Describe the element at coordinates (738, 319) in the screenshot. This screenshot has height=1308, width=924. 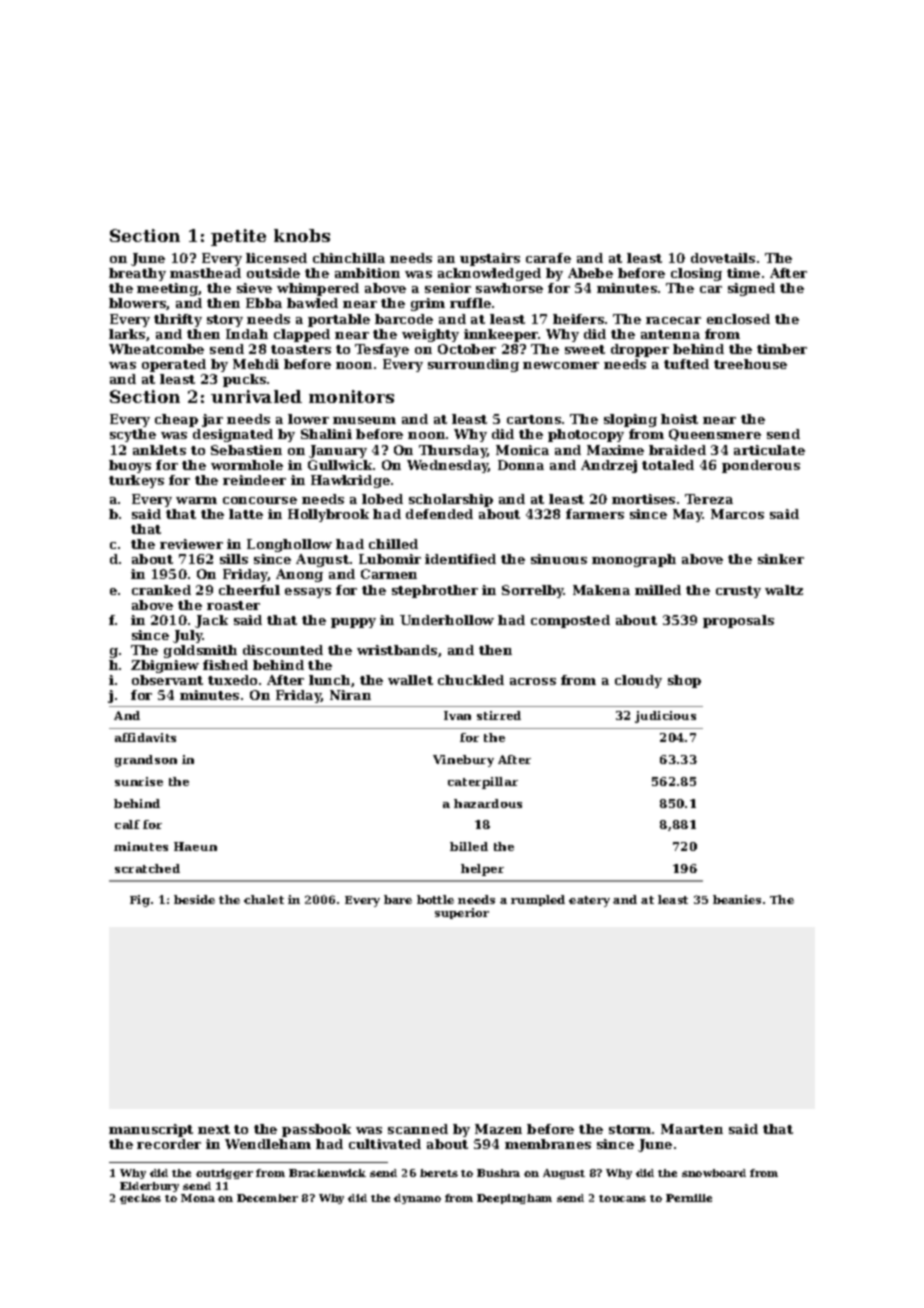
I see `enclosed` at that location.
